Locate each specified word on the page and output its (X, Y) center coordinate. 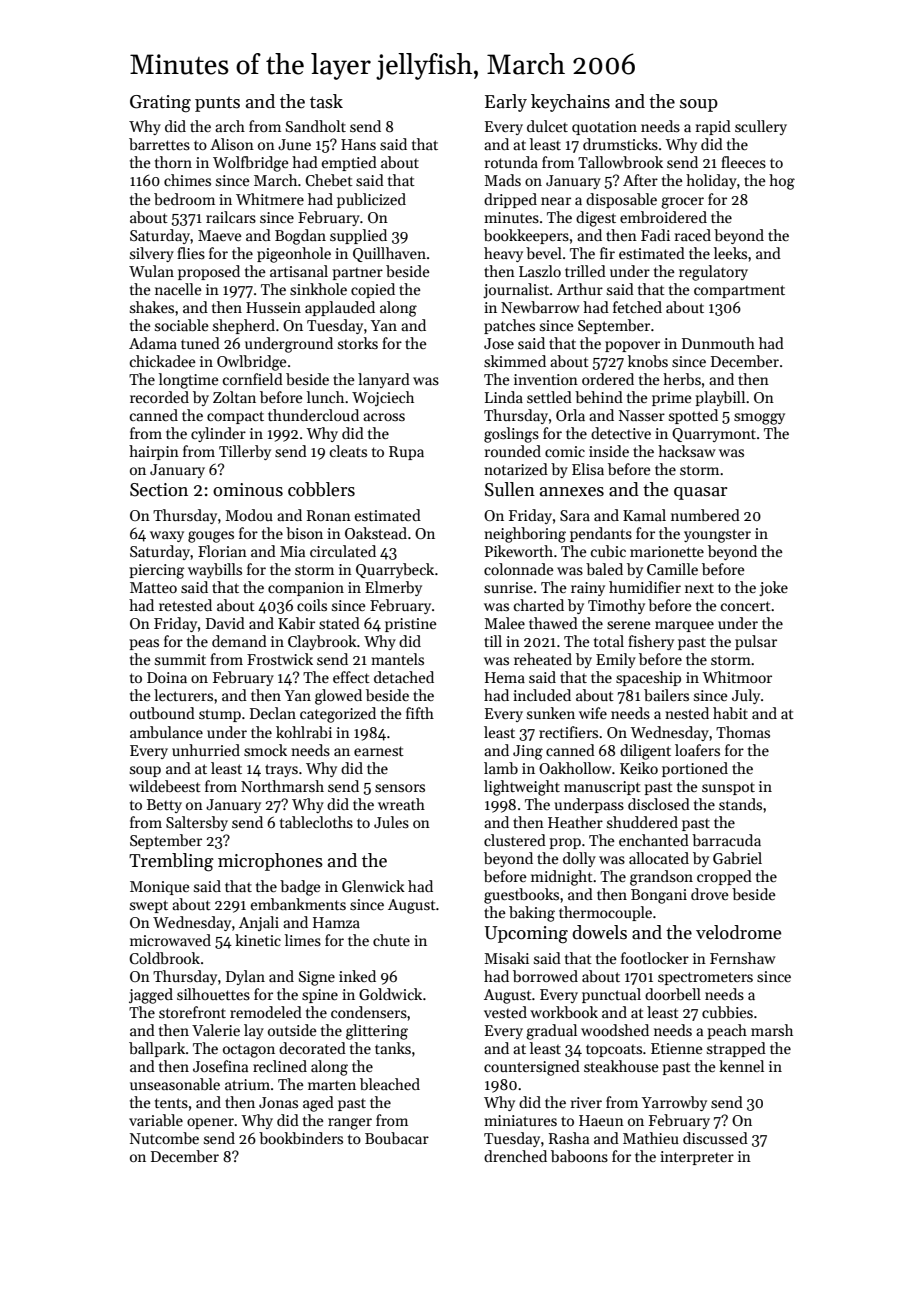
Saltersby (197, 823)
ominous (248, 490)
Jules (391, 822)
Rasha (569, 1138)
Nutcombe (164, 1138)
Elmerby (393, 588)
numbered (705, 515)
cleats (348, 451)
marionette (667, 551)
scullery (761, 127)
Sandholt (316, 126)
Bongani (659, 896)
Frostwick (280, 659)
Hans (358, 144)
